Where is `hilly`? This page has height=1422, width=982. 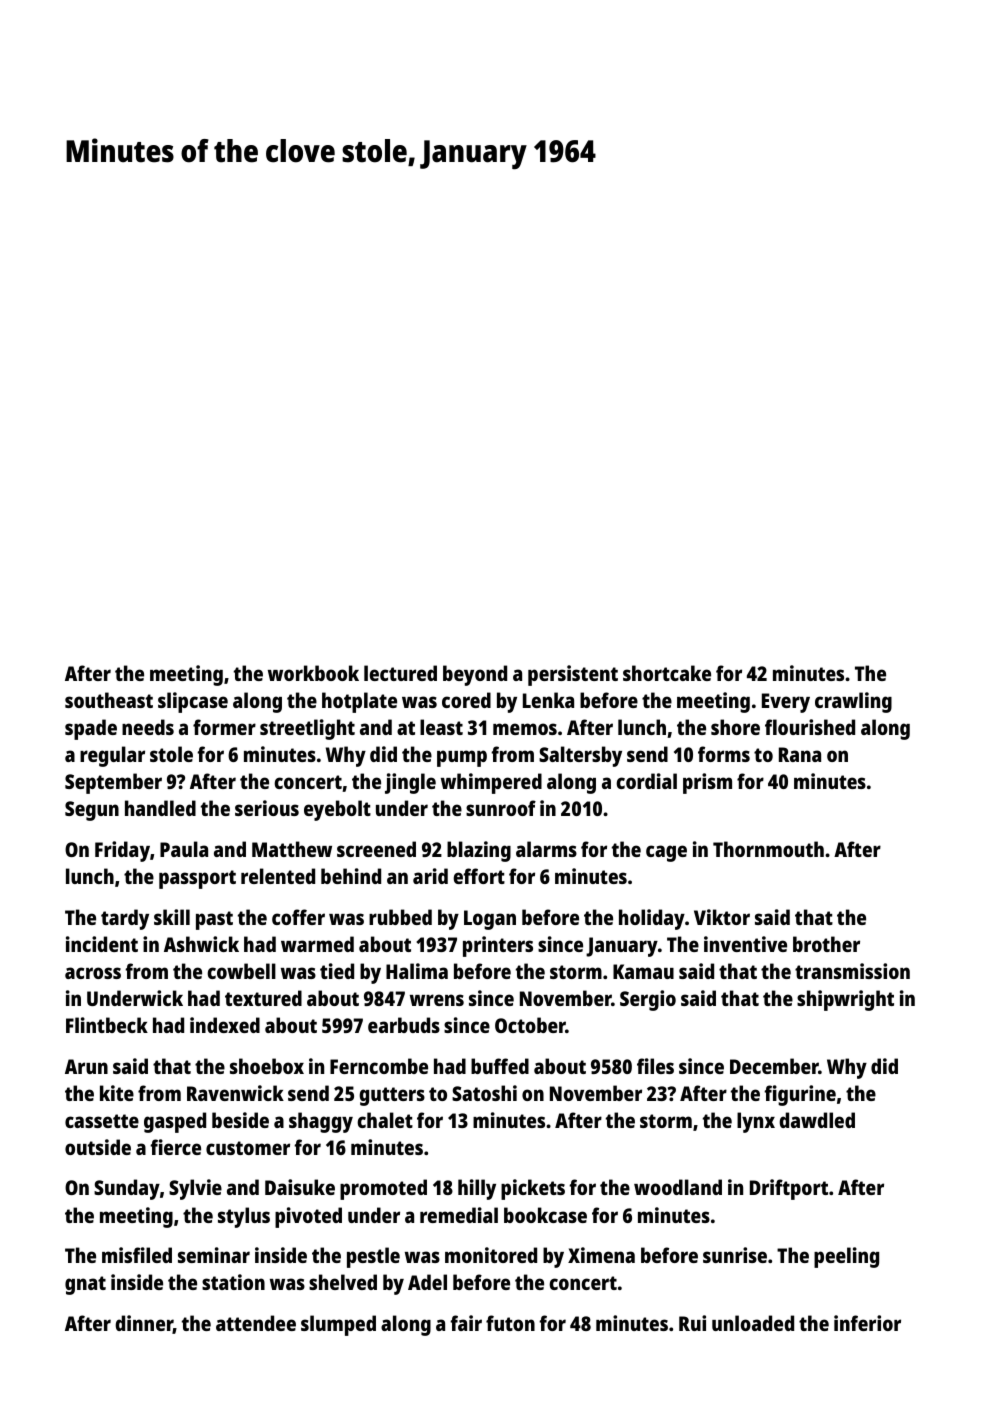
hilly is located at coordinates (477, 1189).
